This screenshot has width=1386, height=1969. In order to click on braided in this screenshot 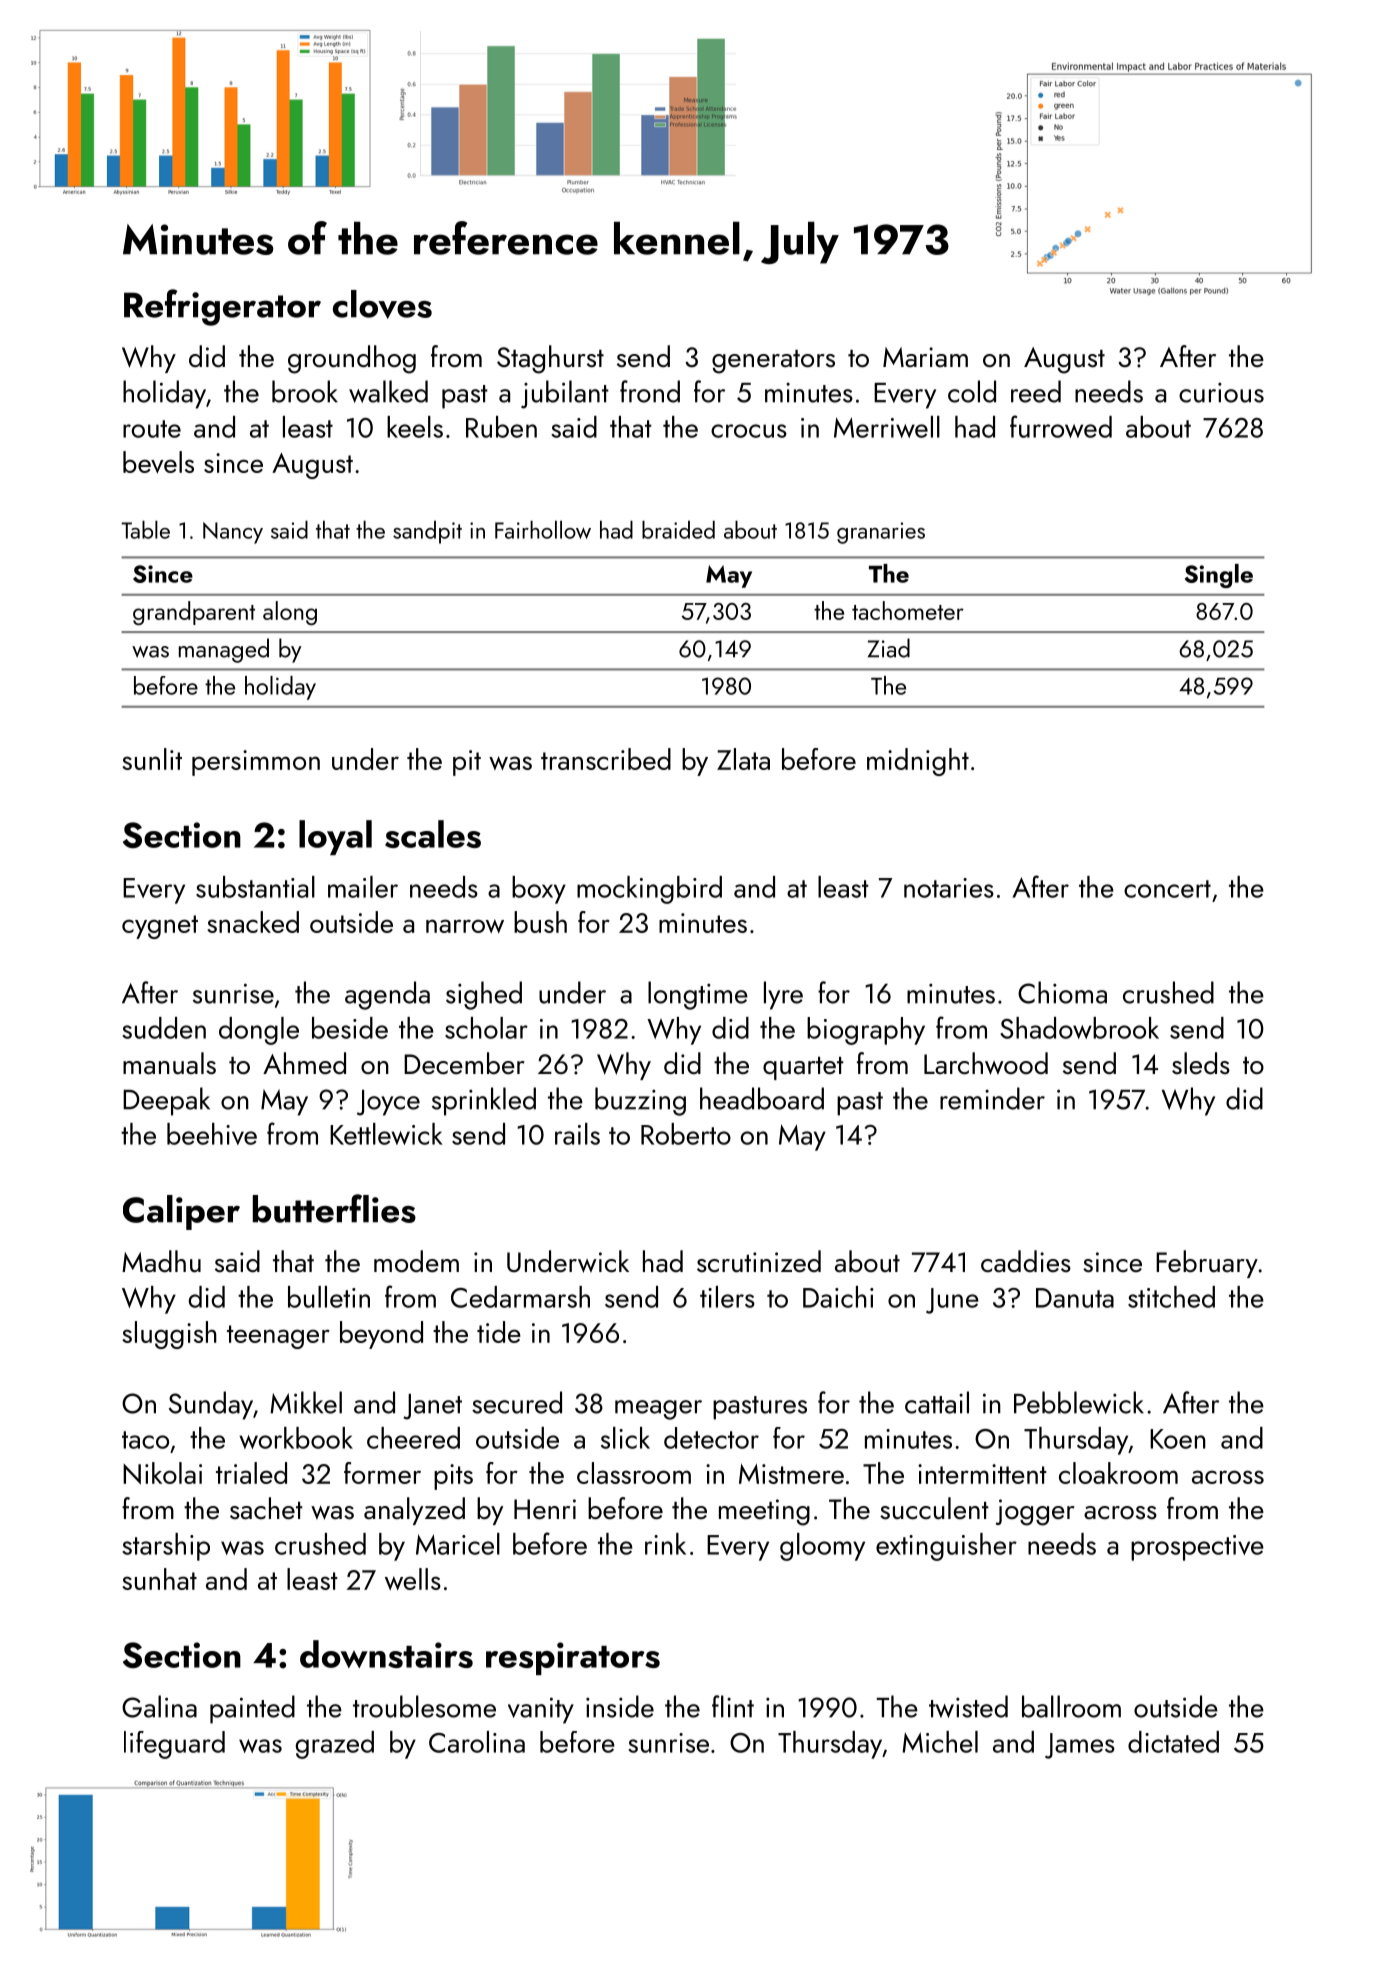, I will do `click(678, 529)`.
